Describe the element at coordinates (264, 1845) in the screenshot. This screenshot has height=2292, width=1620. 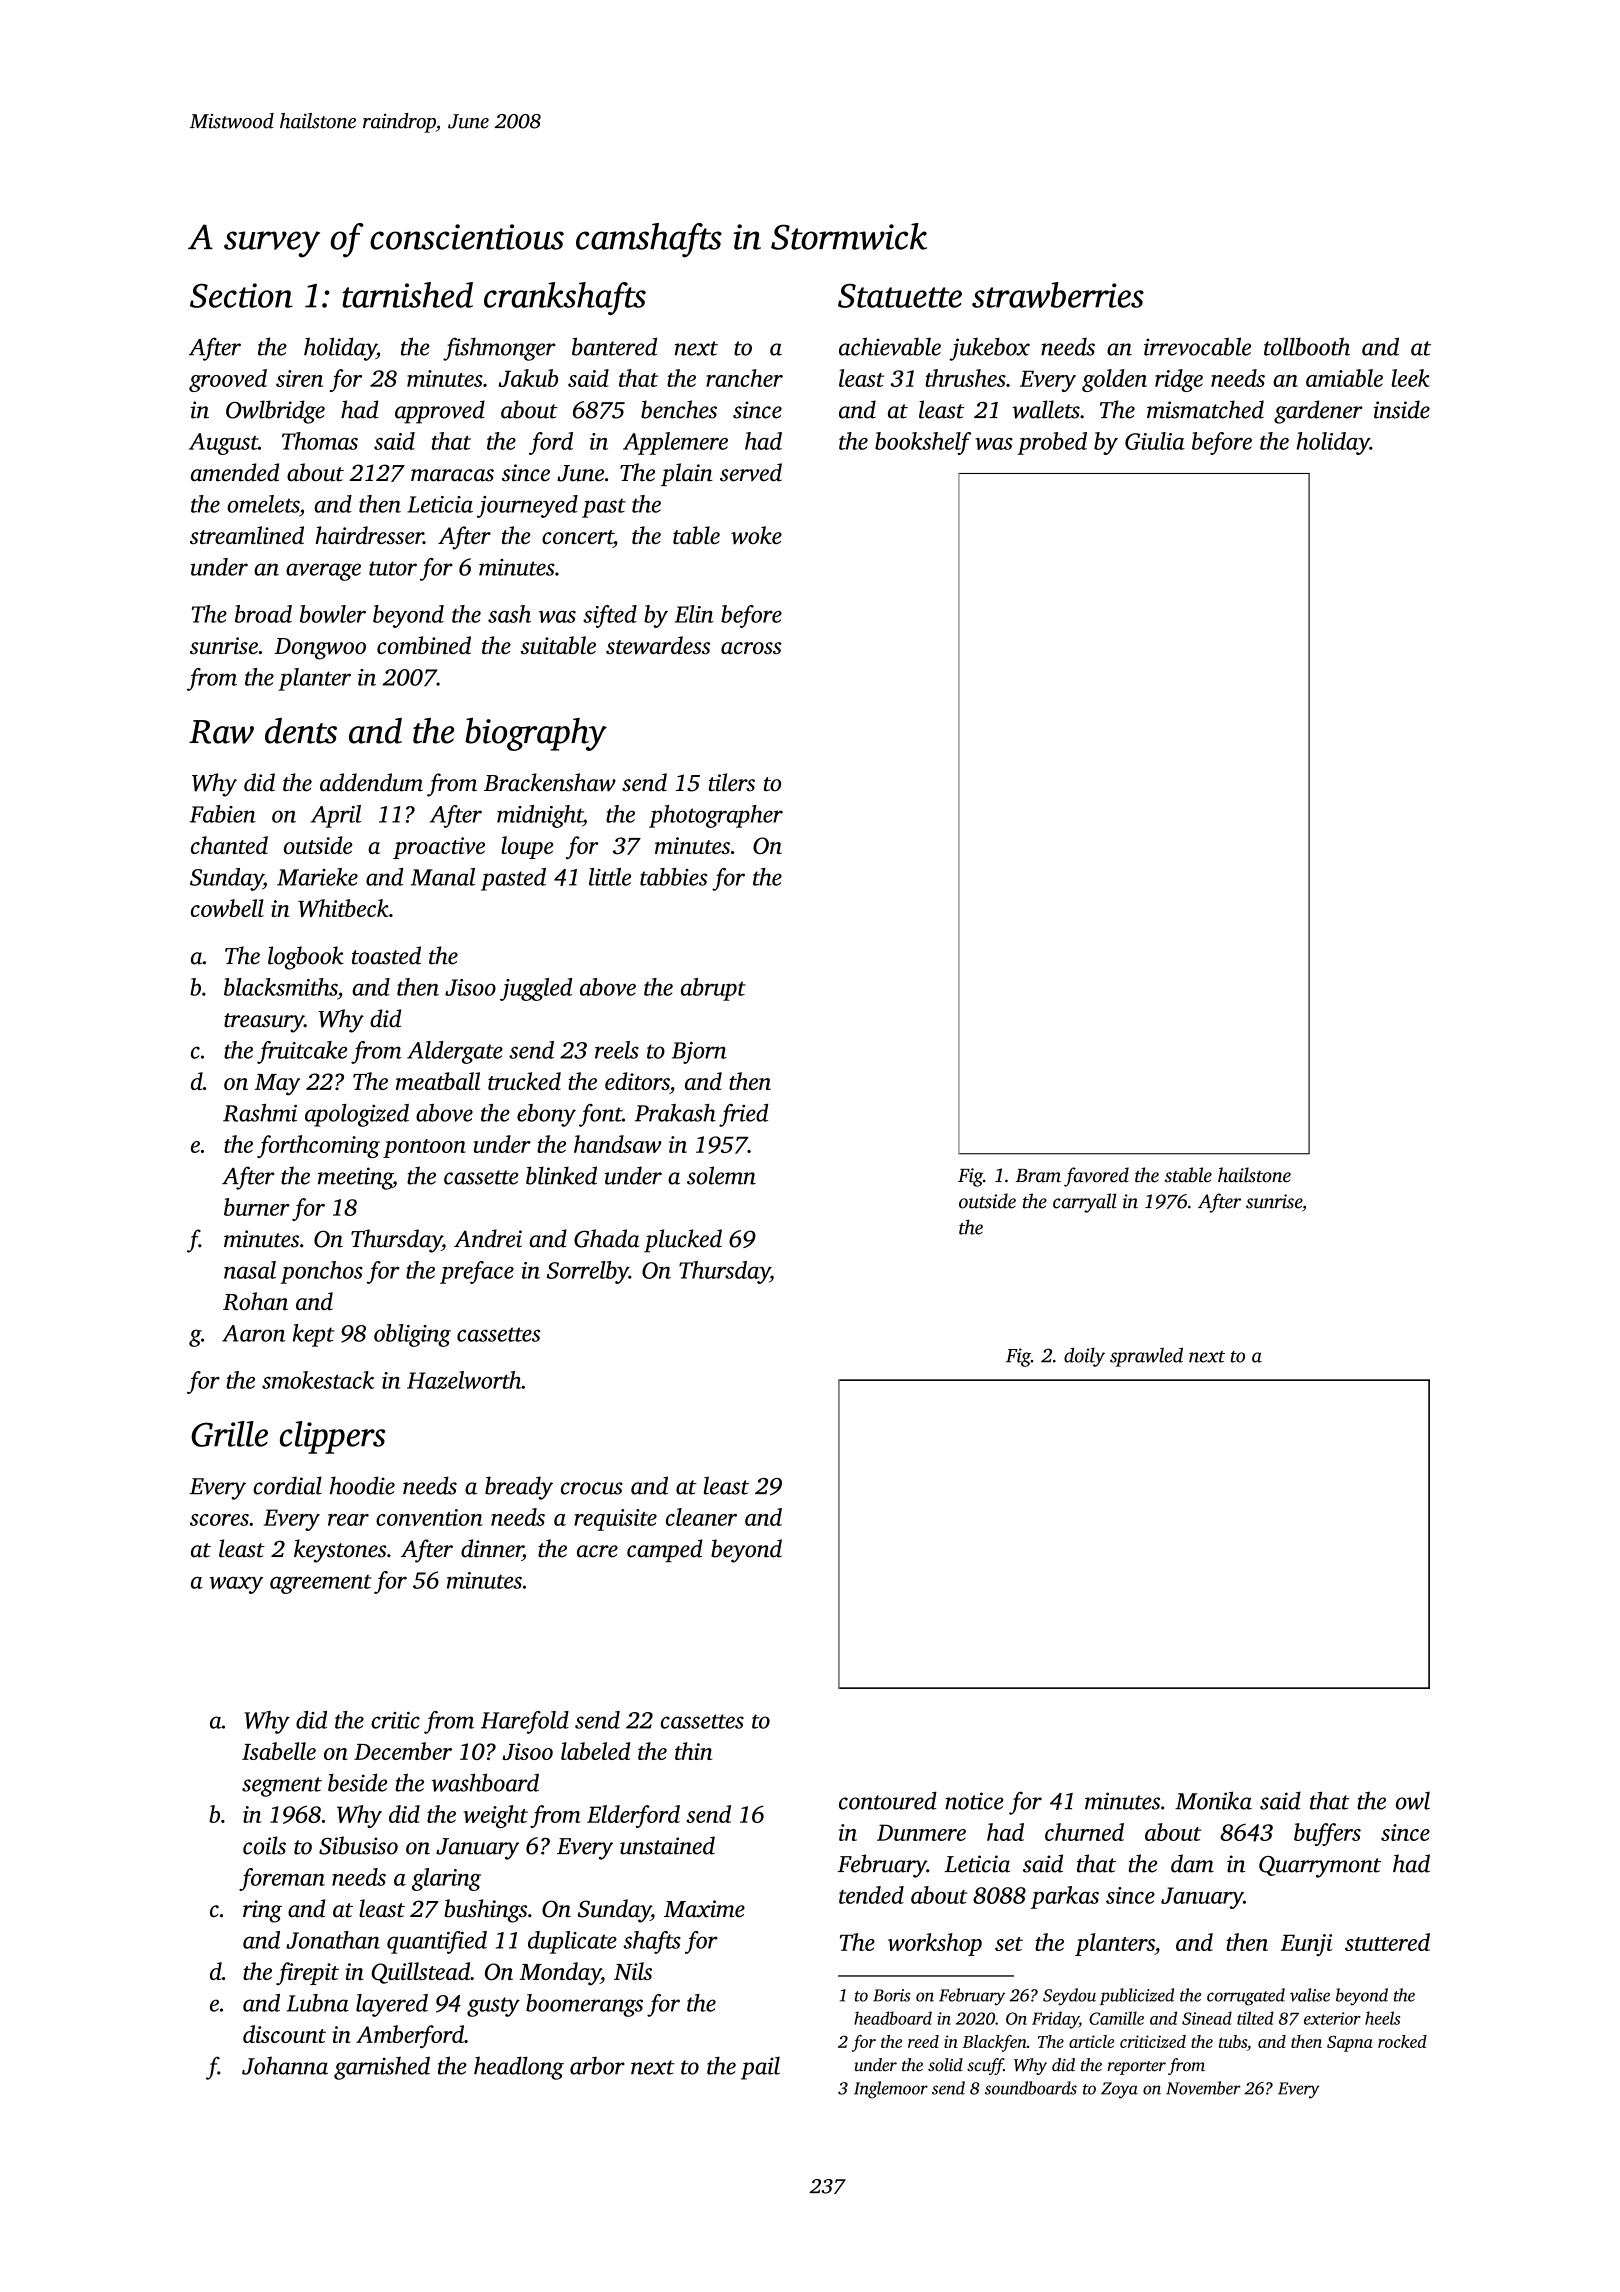
I see `coils` at that location.
